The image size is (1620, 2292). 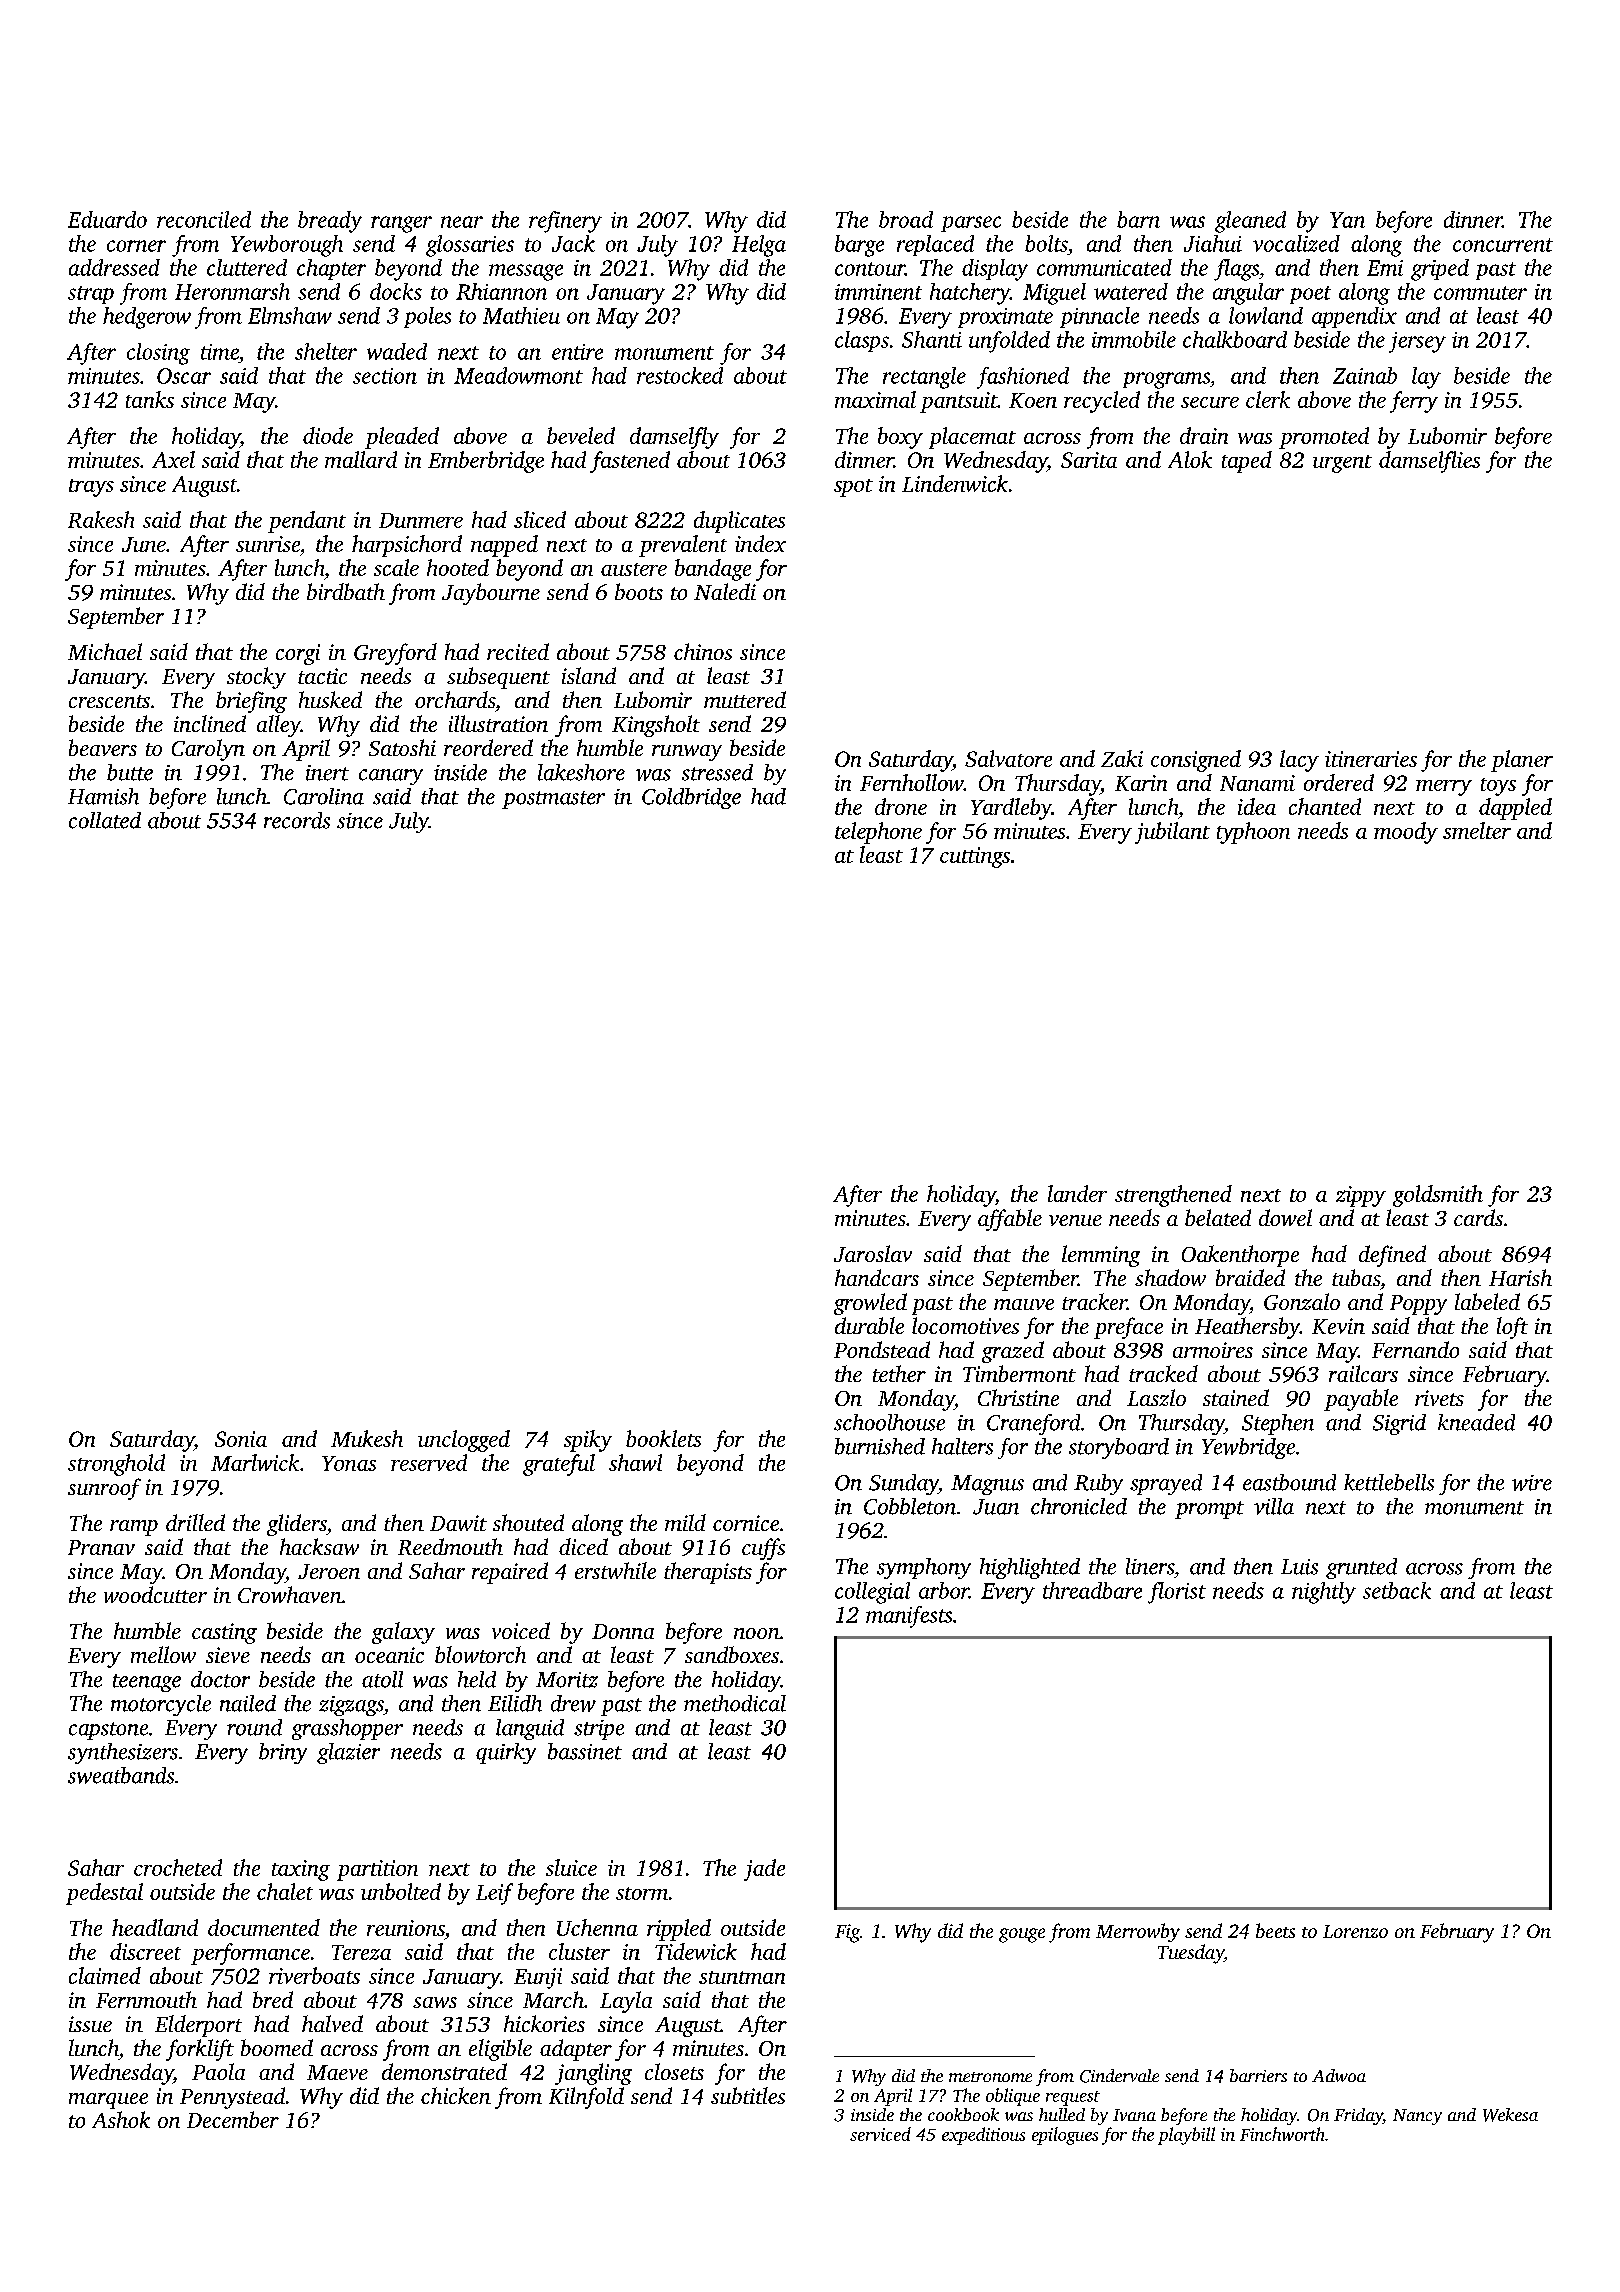 I want to click on docks, so click(x=396, y=291).
